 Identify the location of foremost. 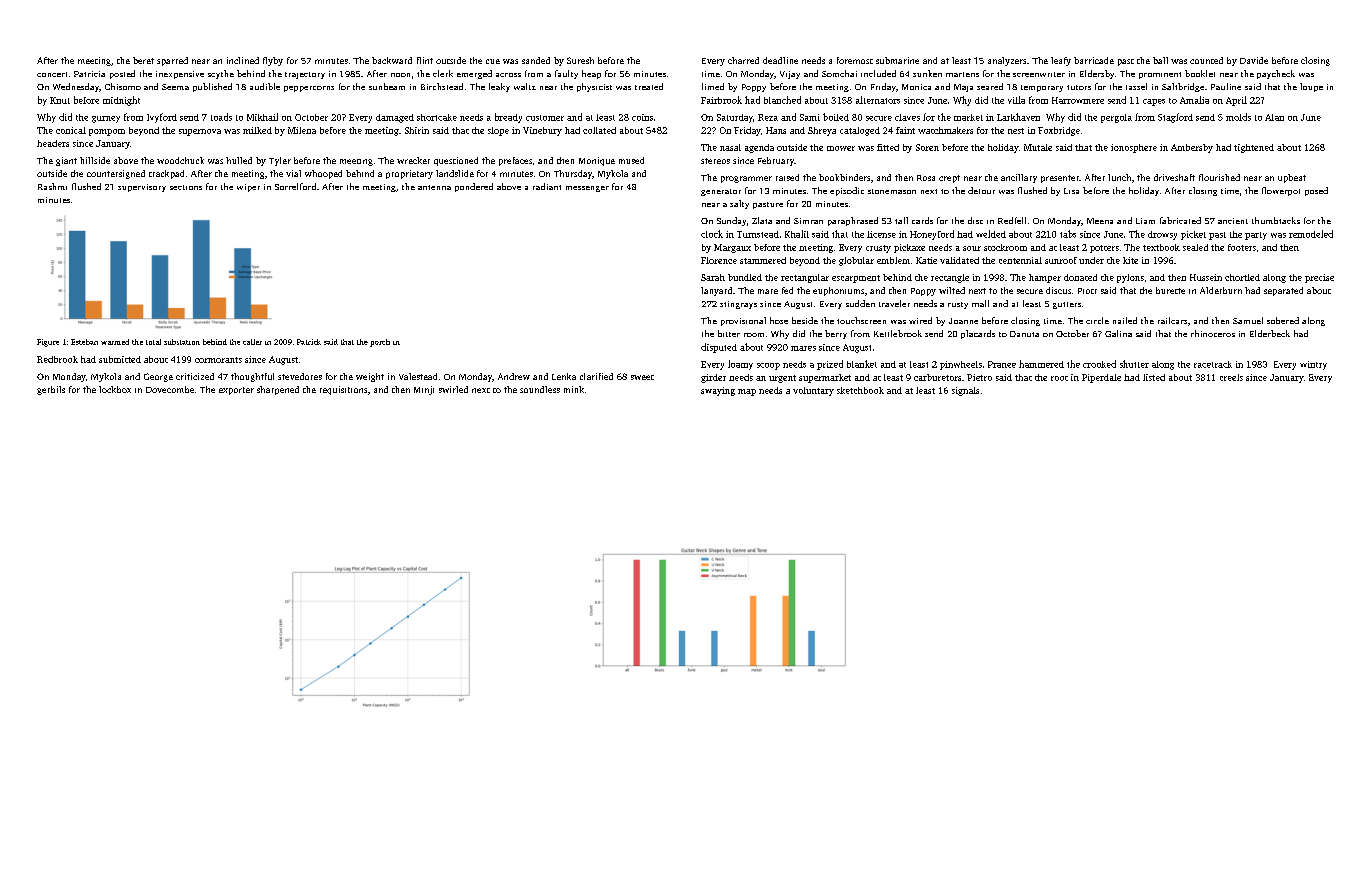
(855, 60).
